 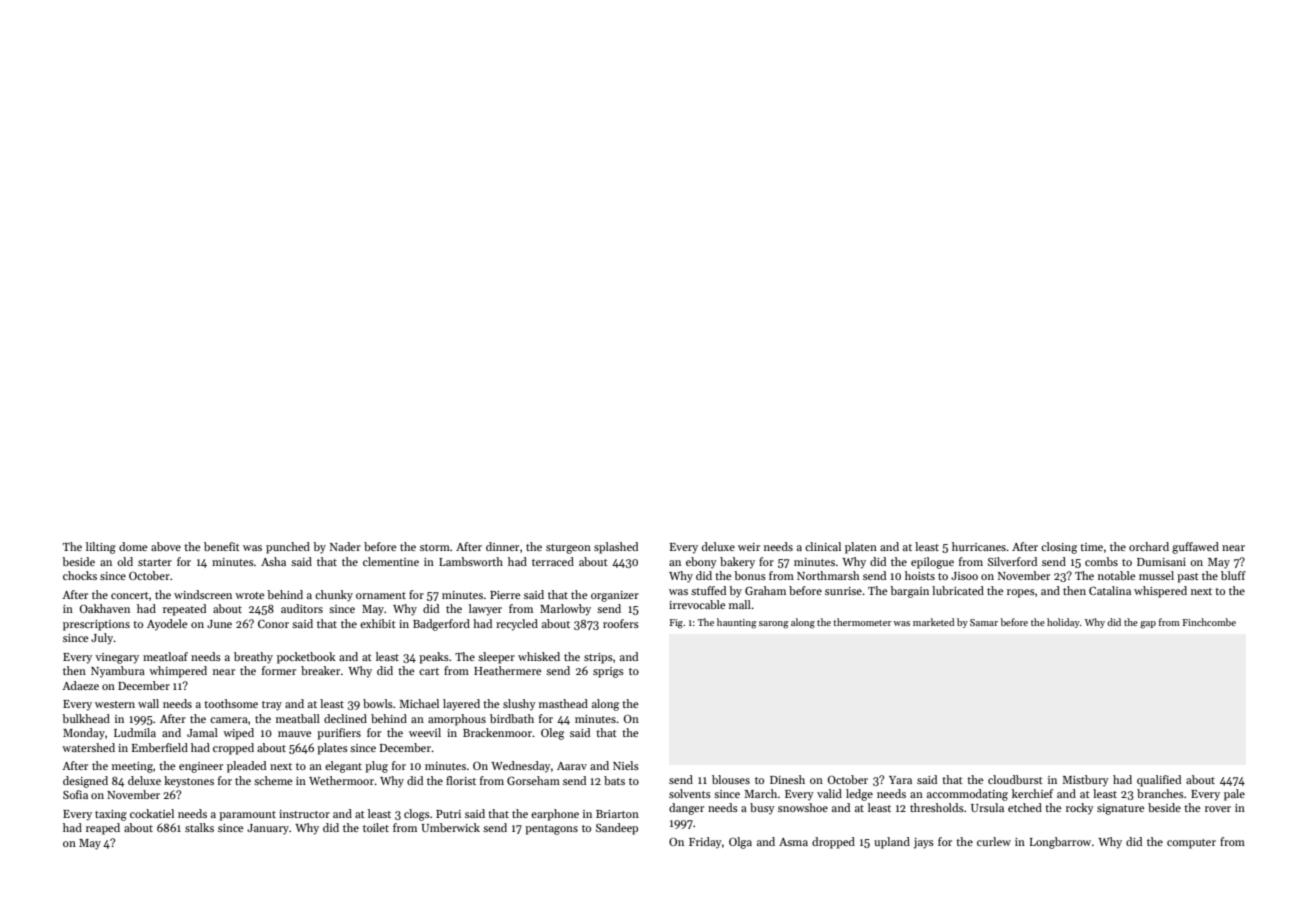 What do you see at coordinates (1085, 781) in the image?
I see `Mistbury` at bounding box center [1085, 781].
